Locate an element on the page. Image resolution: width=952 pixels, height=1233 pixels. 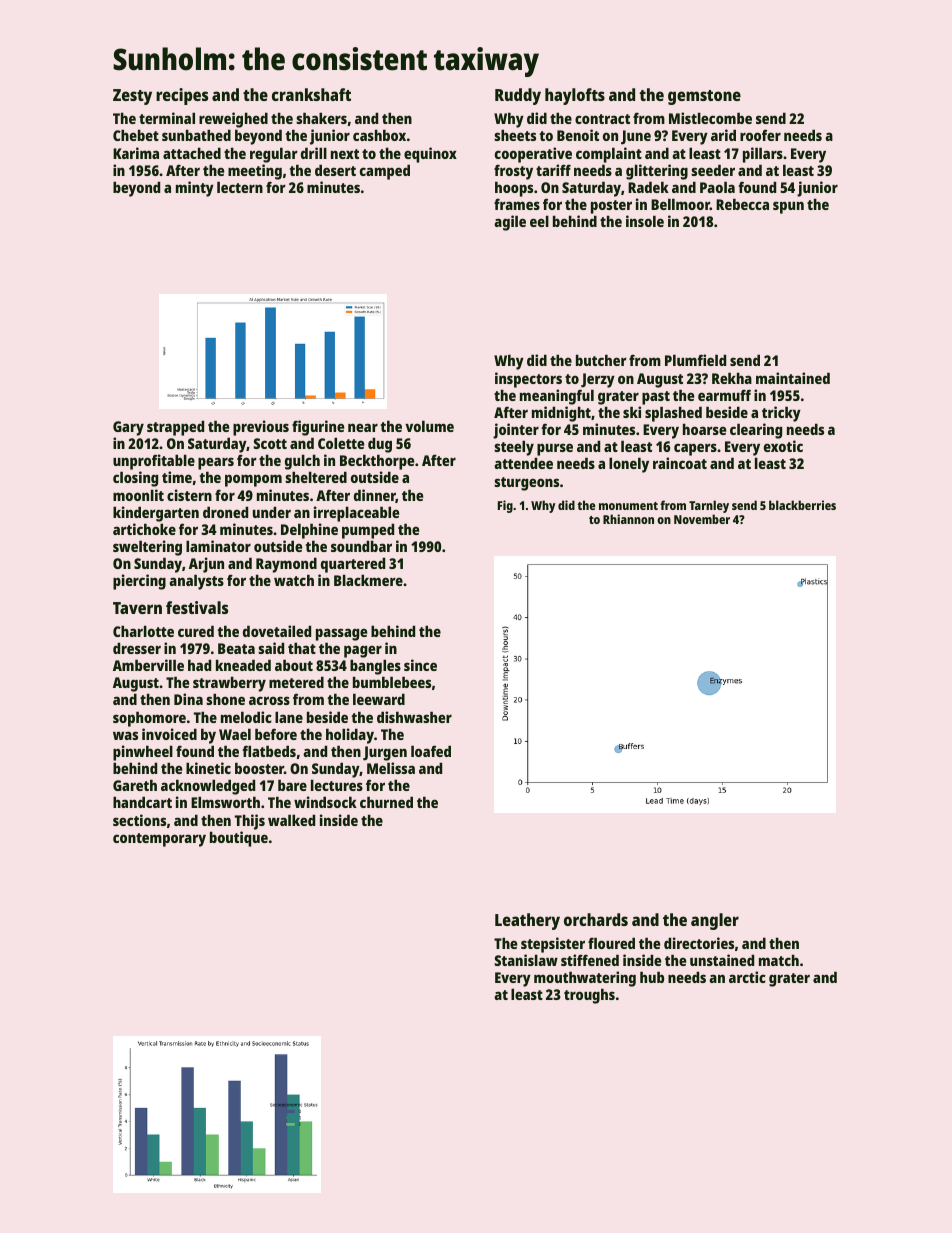
Jerzy is located at coordinates (598, 380).
